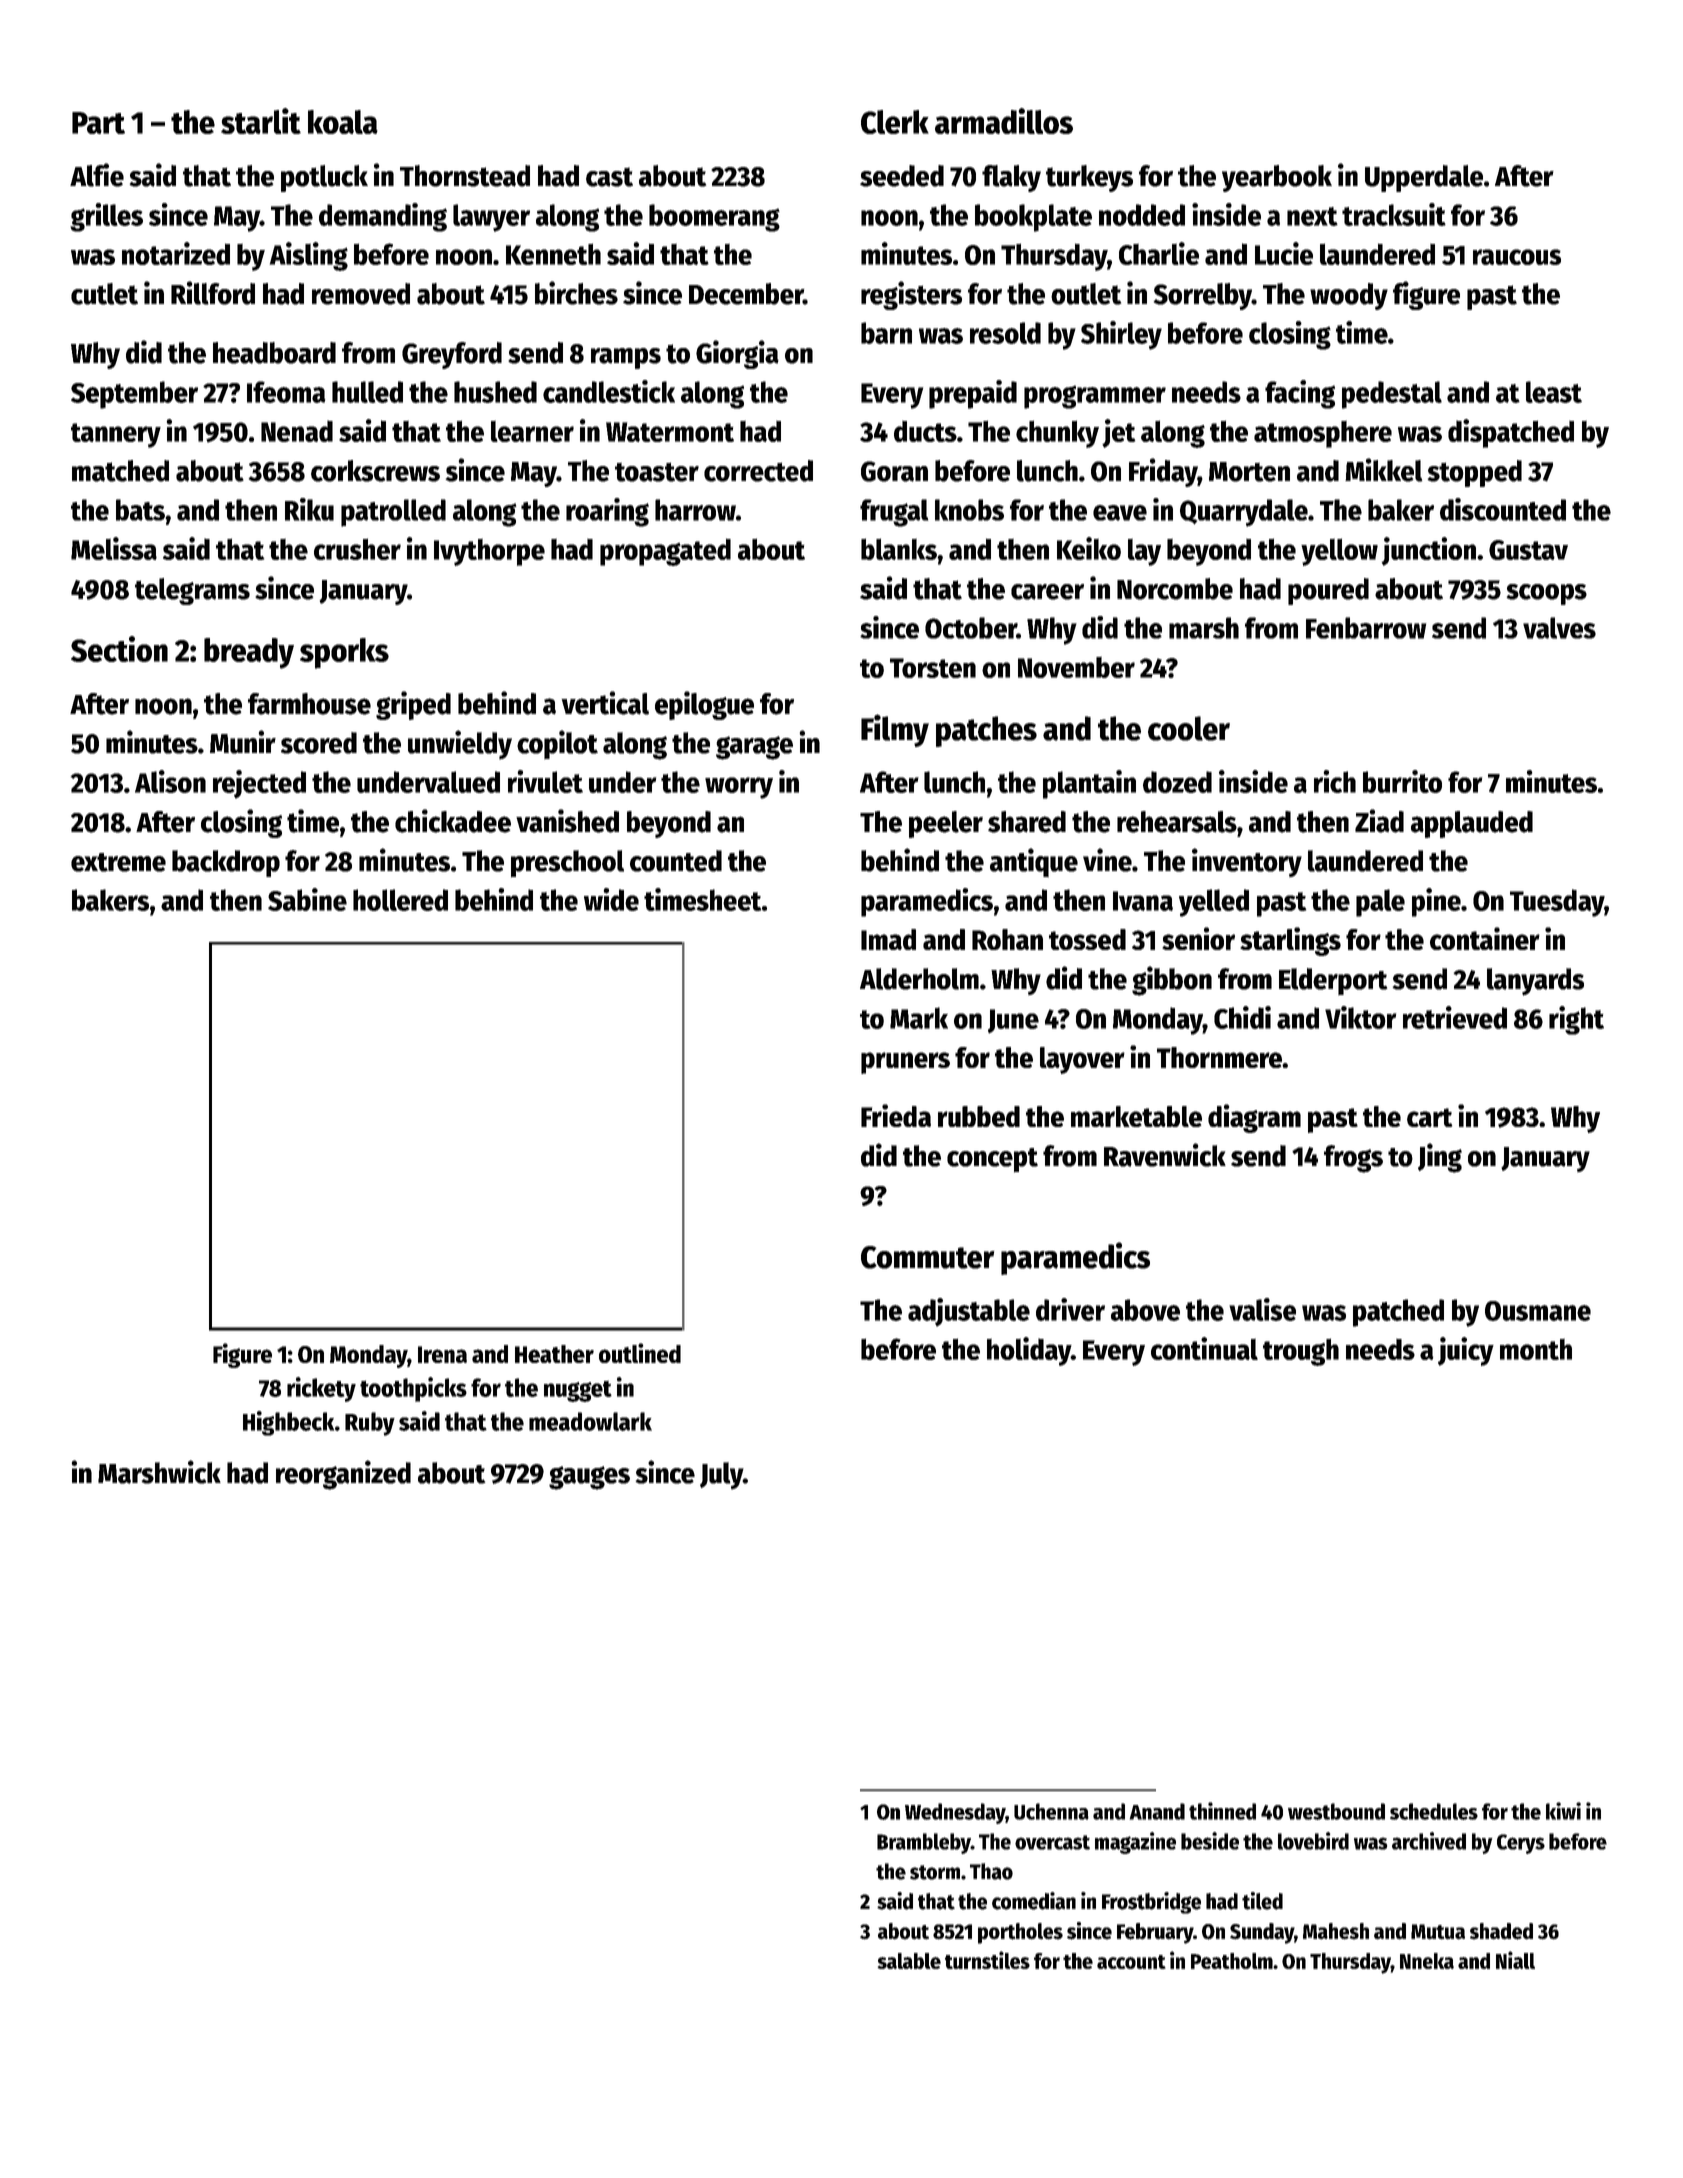  What do you see at coordinates (1175, 589) in the screenshot?
I see `Norcombe` at bounding box center [1175, 589].
